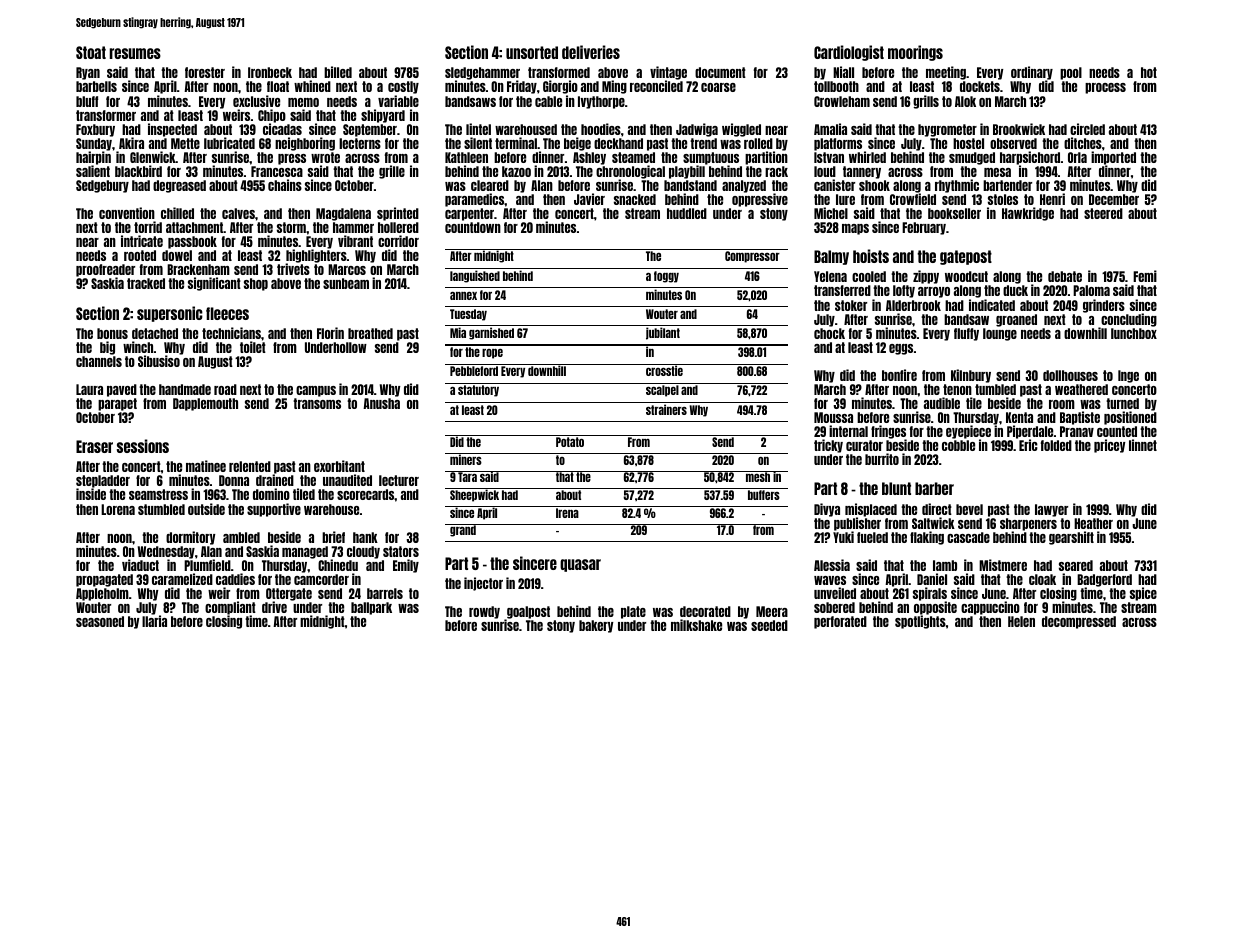 The width and height of the screenshot is (1233, 952). What do you see at coordinates (1021, 621) in the screenshot?
I see `Helen` at bounding box center [1021, 621].
